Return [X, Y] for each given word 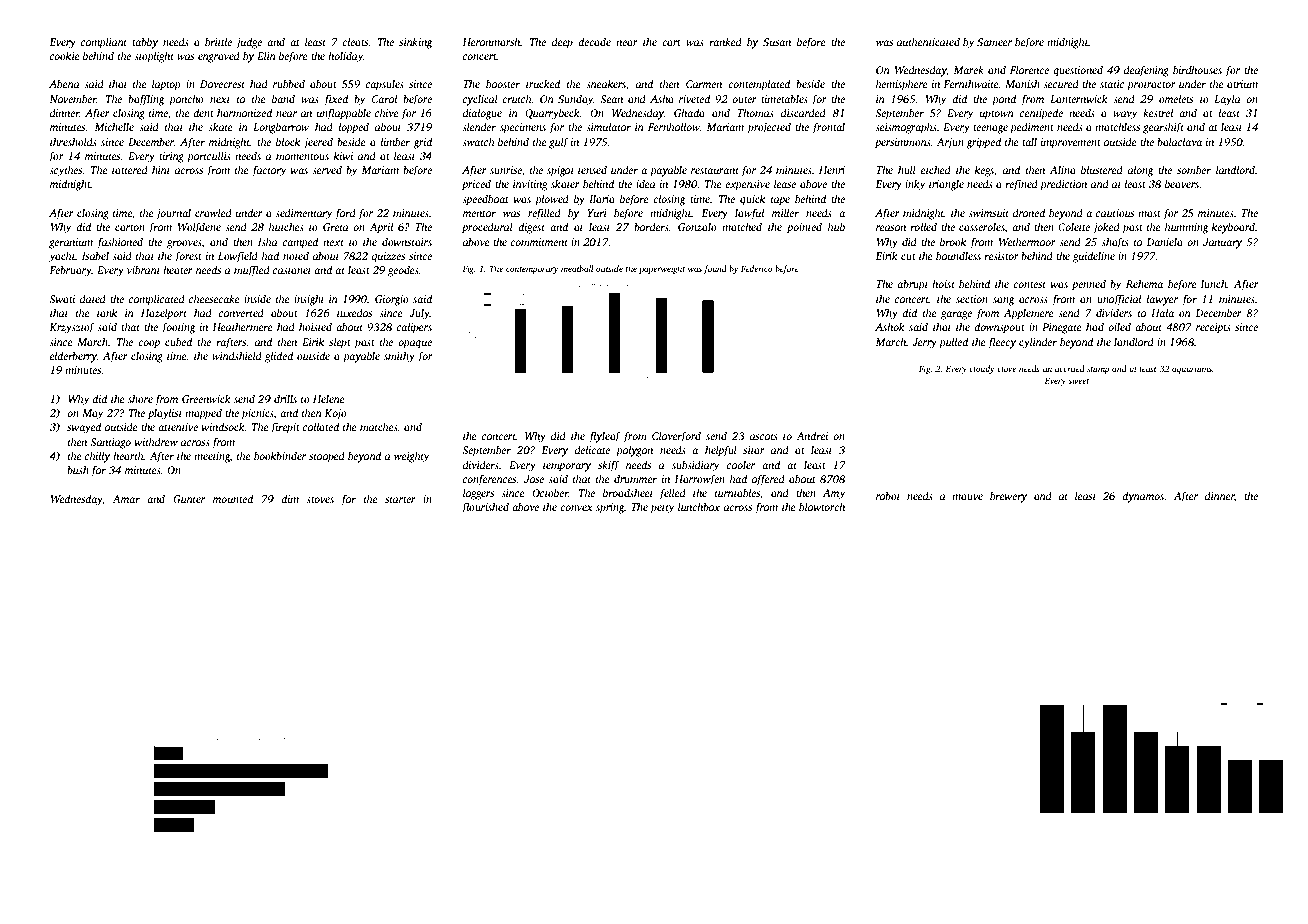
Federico [757, 268]
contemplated [759, 85]
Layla [1227, 100]
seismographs [906, 128]
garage [956, 315]
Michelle [114, 126]
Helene [329, 398]
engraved [219, 57]
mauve [967, 497]
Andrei [812, 435]
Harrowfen [699, 480]
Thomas [755, 112]
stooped [327, 457]
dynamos [1143, 497]
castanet [292, 270]
